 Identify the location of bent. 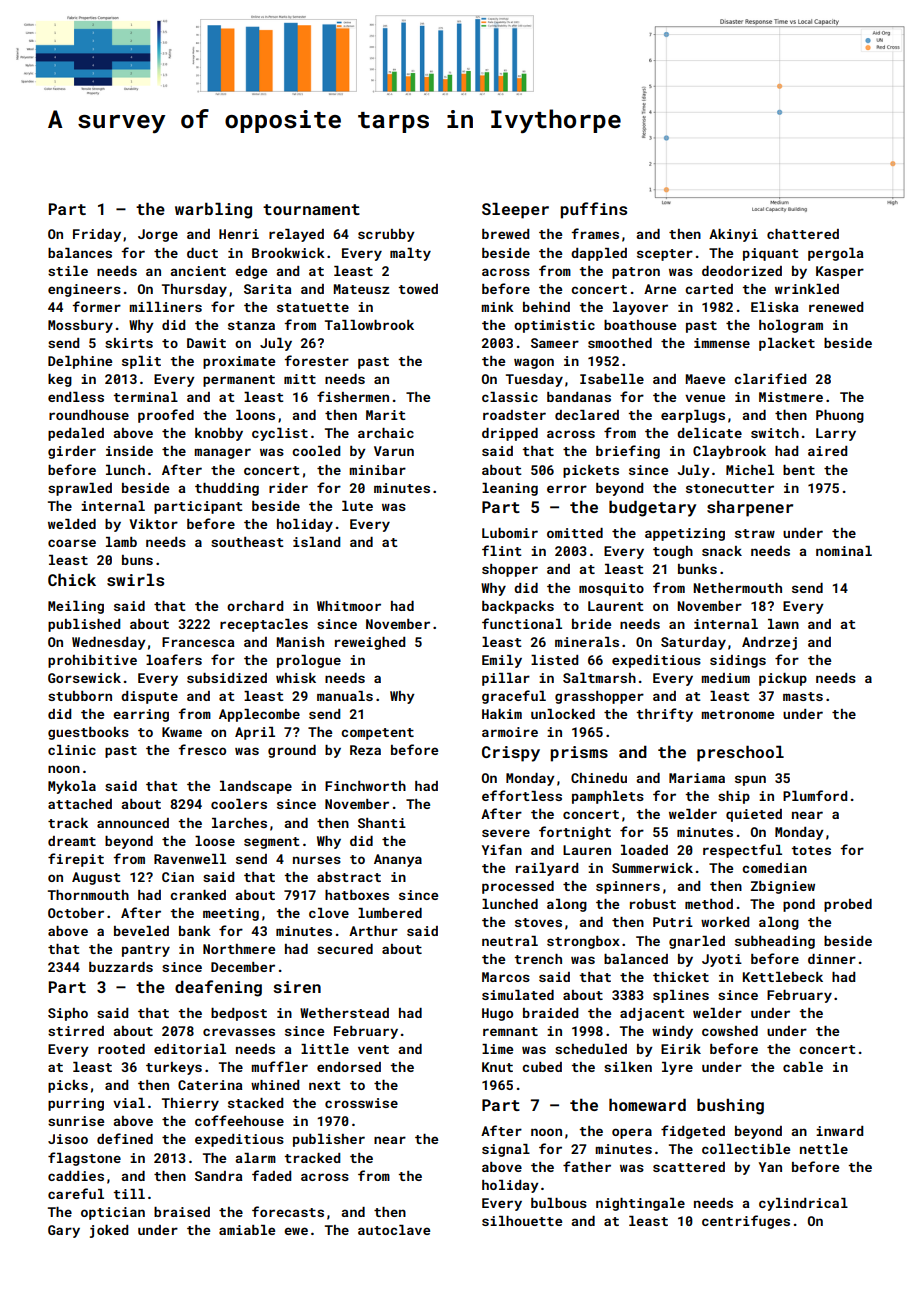
(799, 470).
